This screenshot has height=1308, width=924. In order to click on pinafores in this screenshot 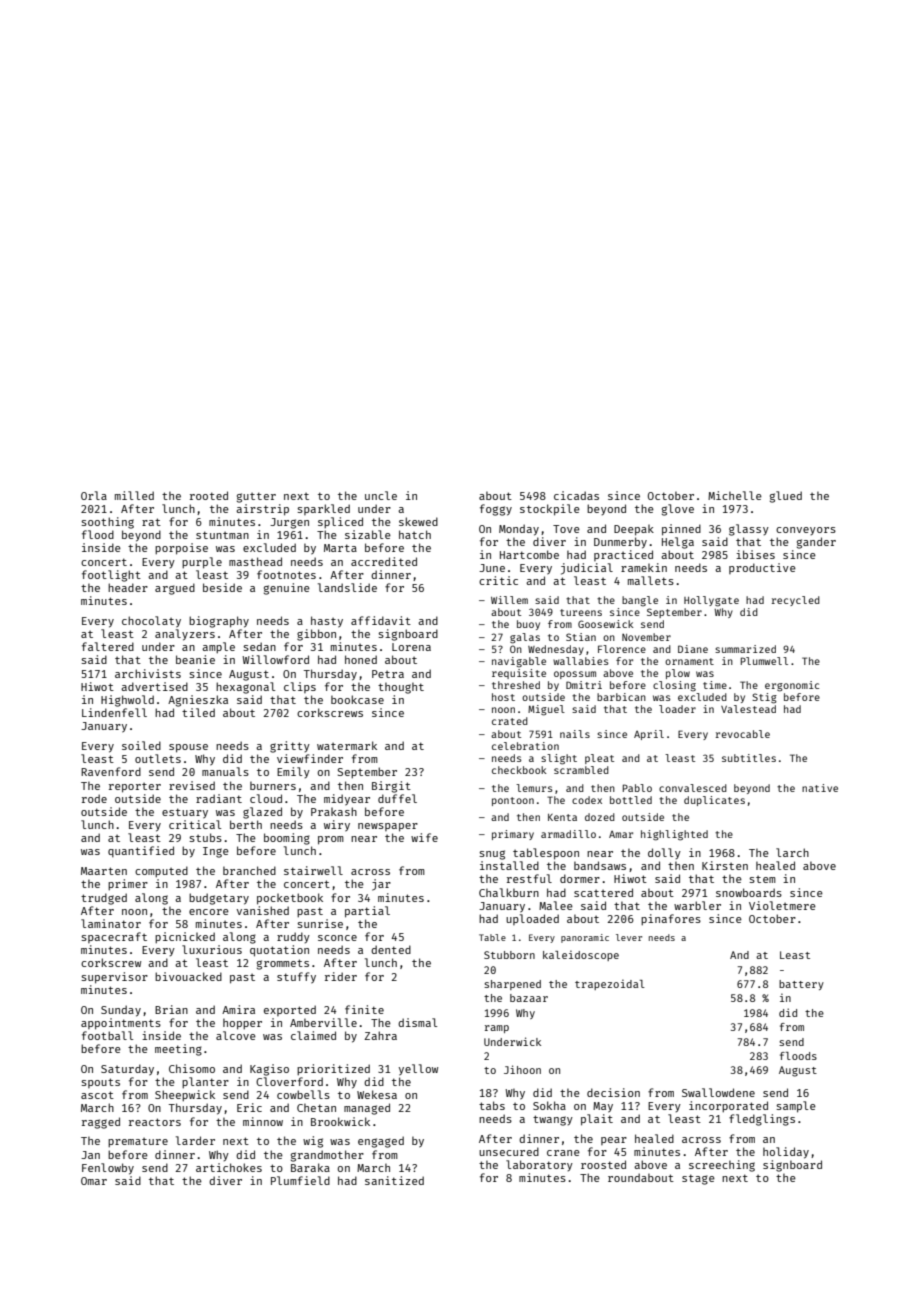, I will do `click(671, 919)`.
